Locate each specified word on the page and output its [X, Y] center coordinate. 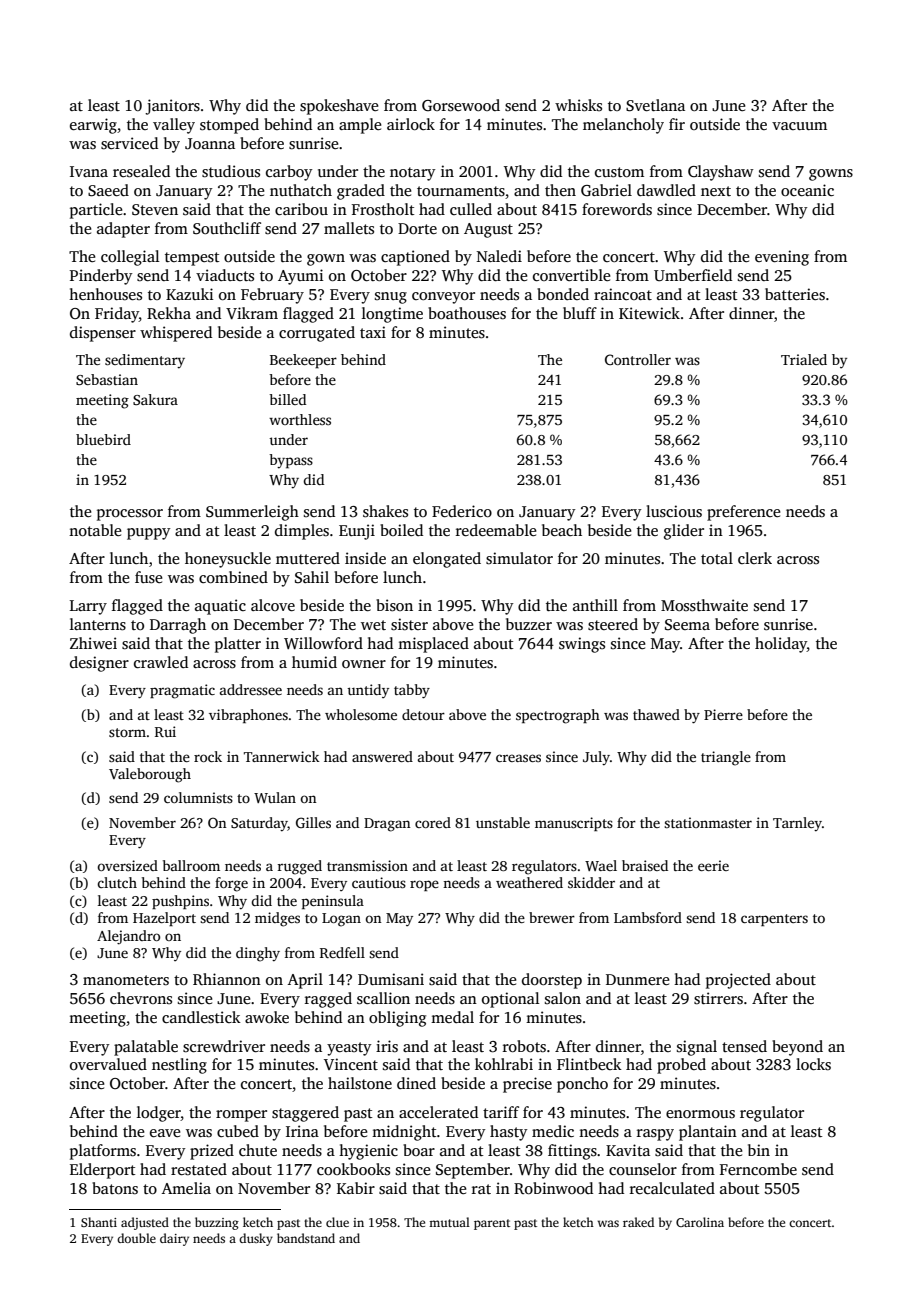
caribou [301, 209]
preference [743, 513]
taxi [373, 332]
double [136, 1238]
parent [492, 1224]
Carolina [700, 1222]
